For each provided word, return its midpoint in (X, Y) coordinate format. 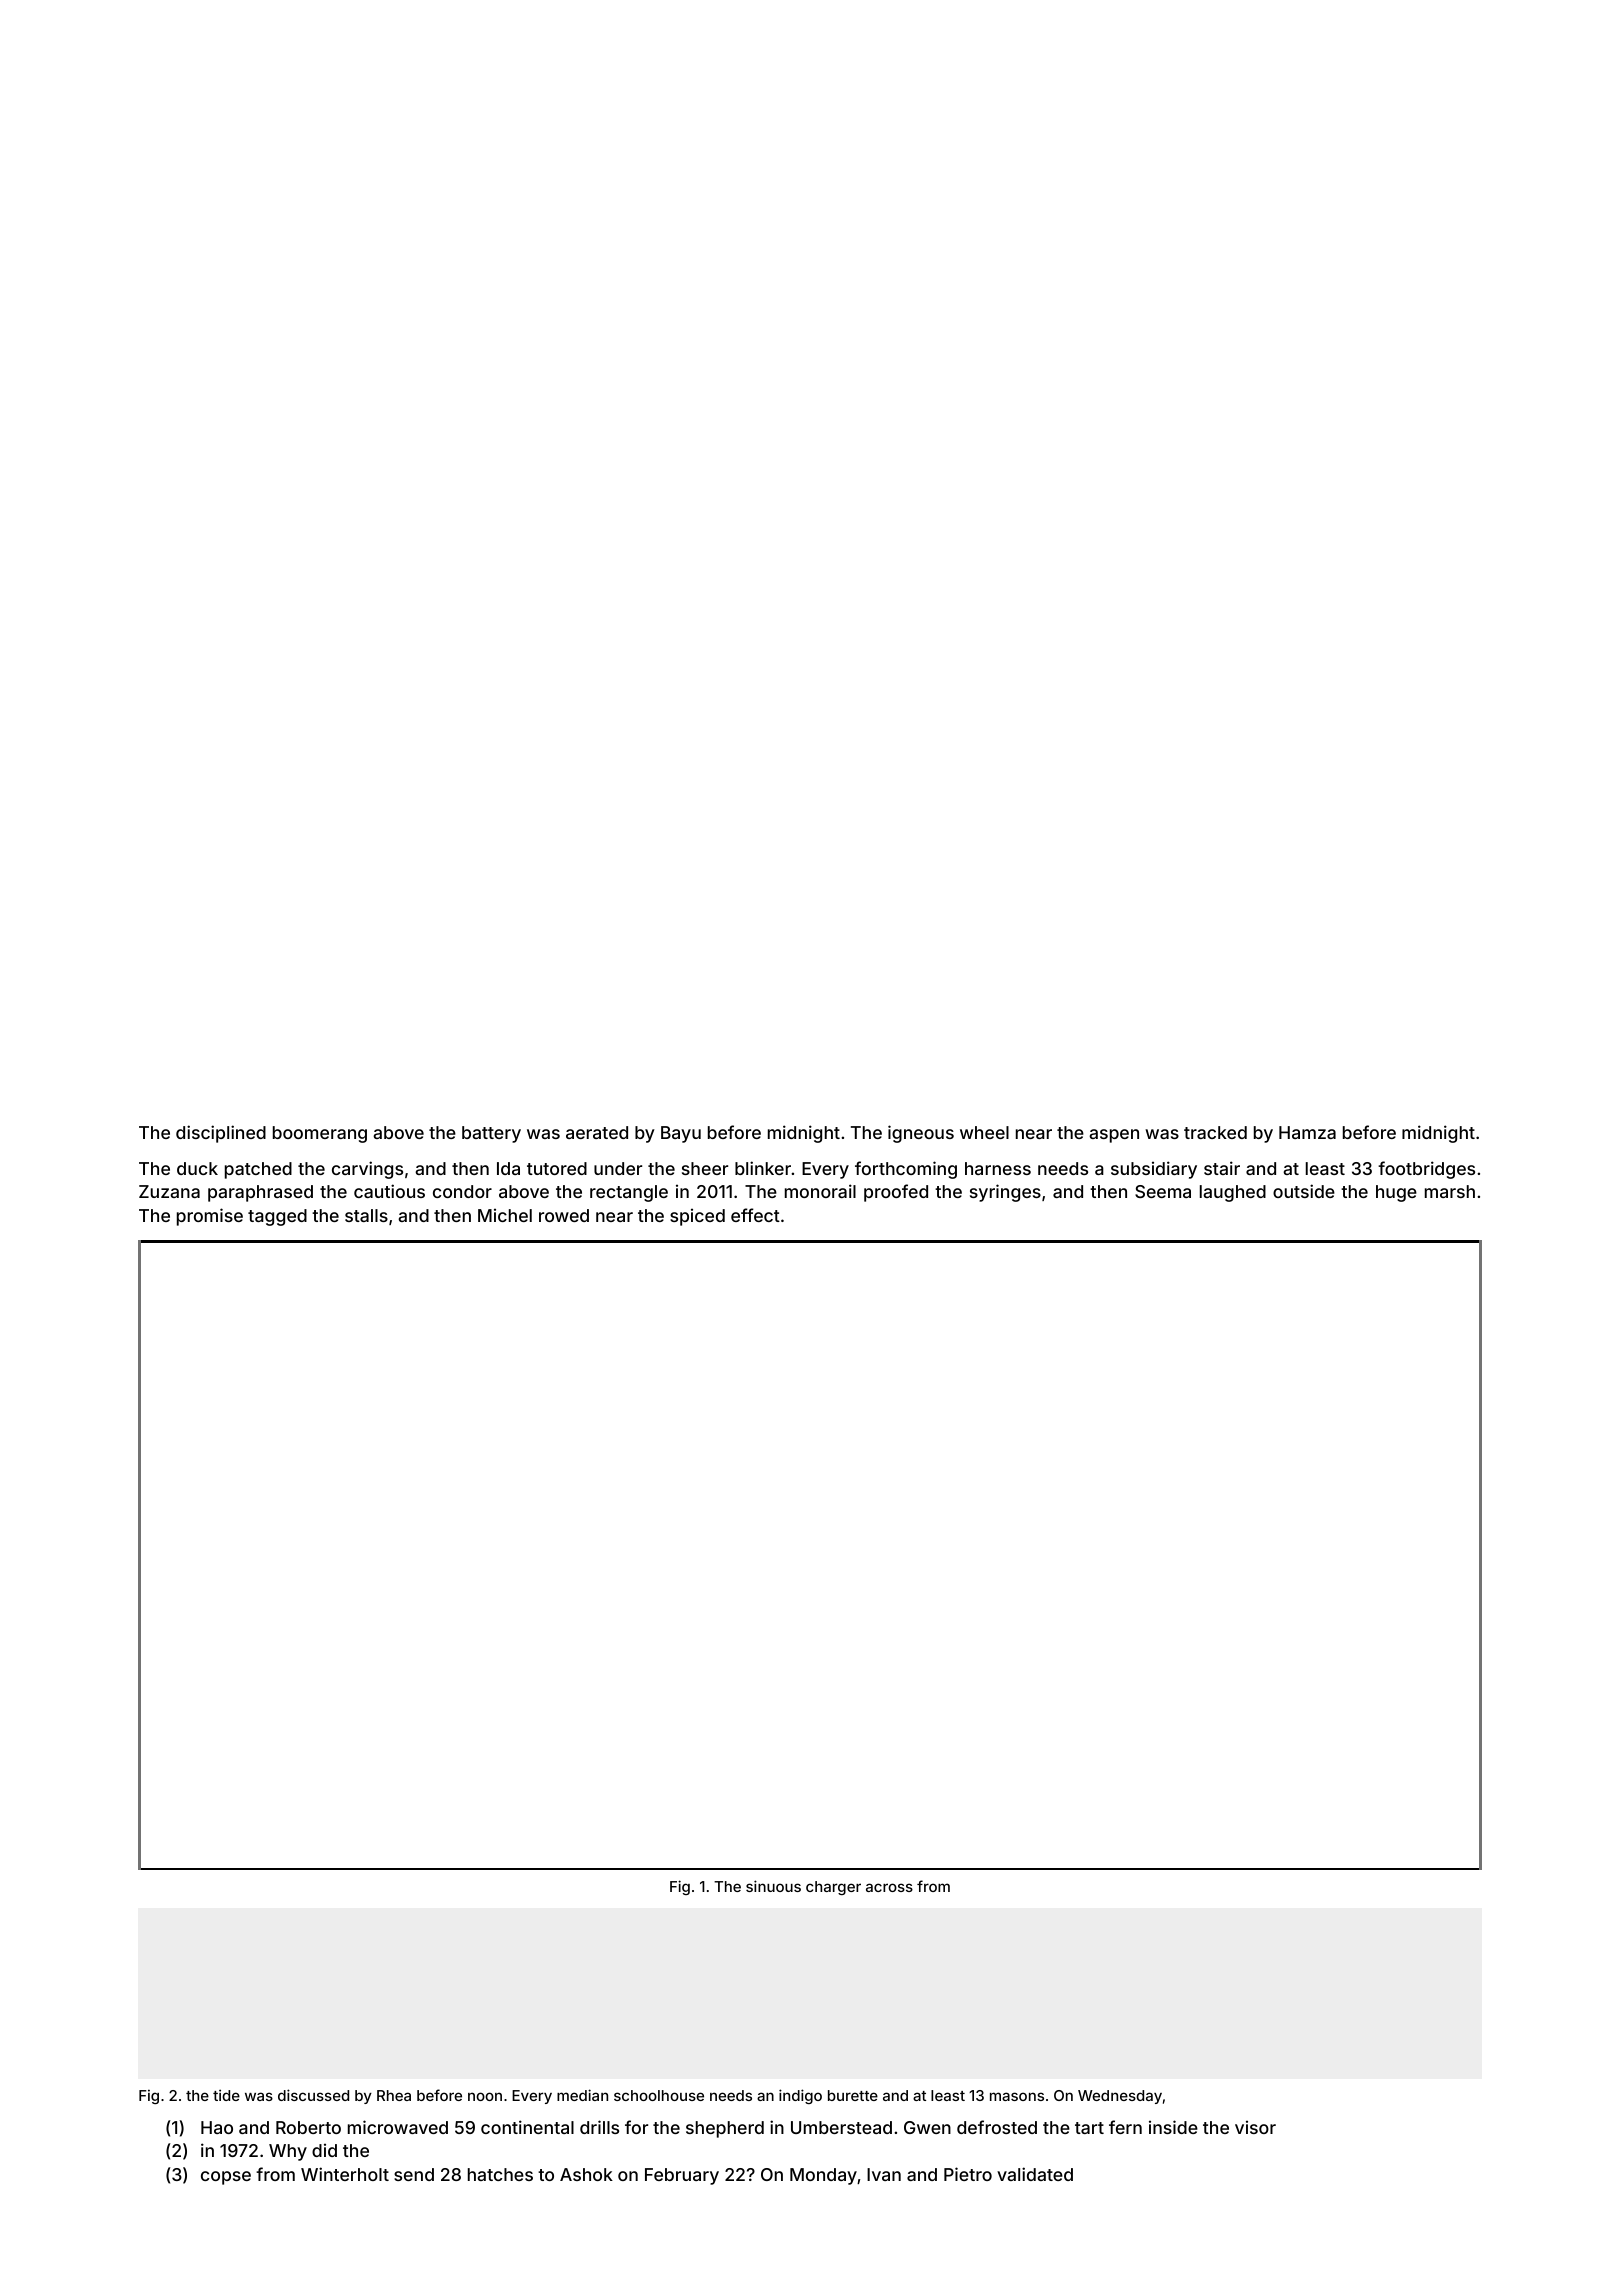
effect (755, 1215)
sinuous (773, 1886)
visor (1255, 2127)
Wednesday (1120, 2097)
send (414, 2174)
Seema (1163, 1191)
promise (210, 1217)
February (682, 2176)
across (889, 1887)
